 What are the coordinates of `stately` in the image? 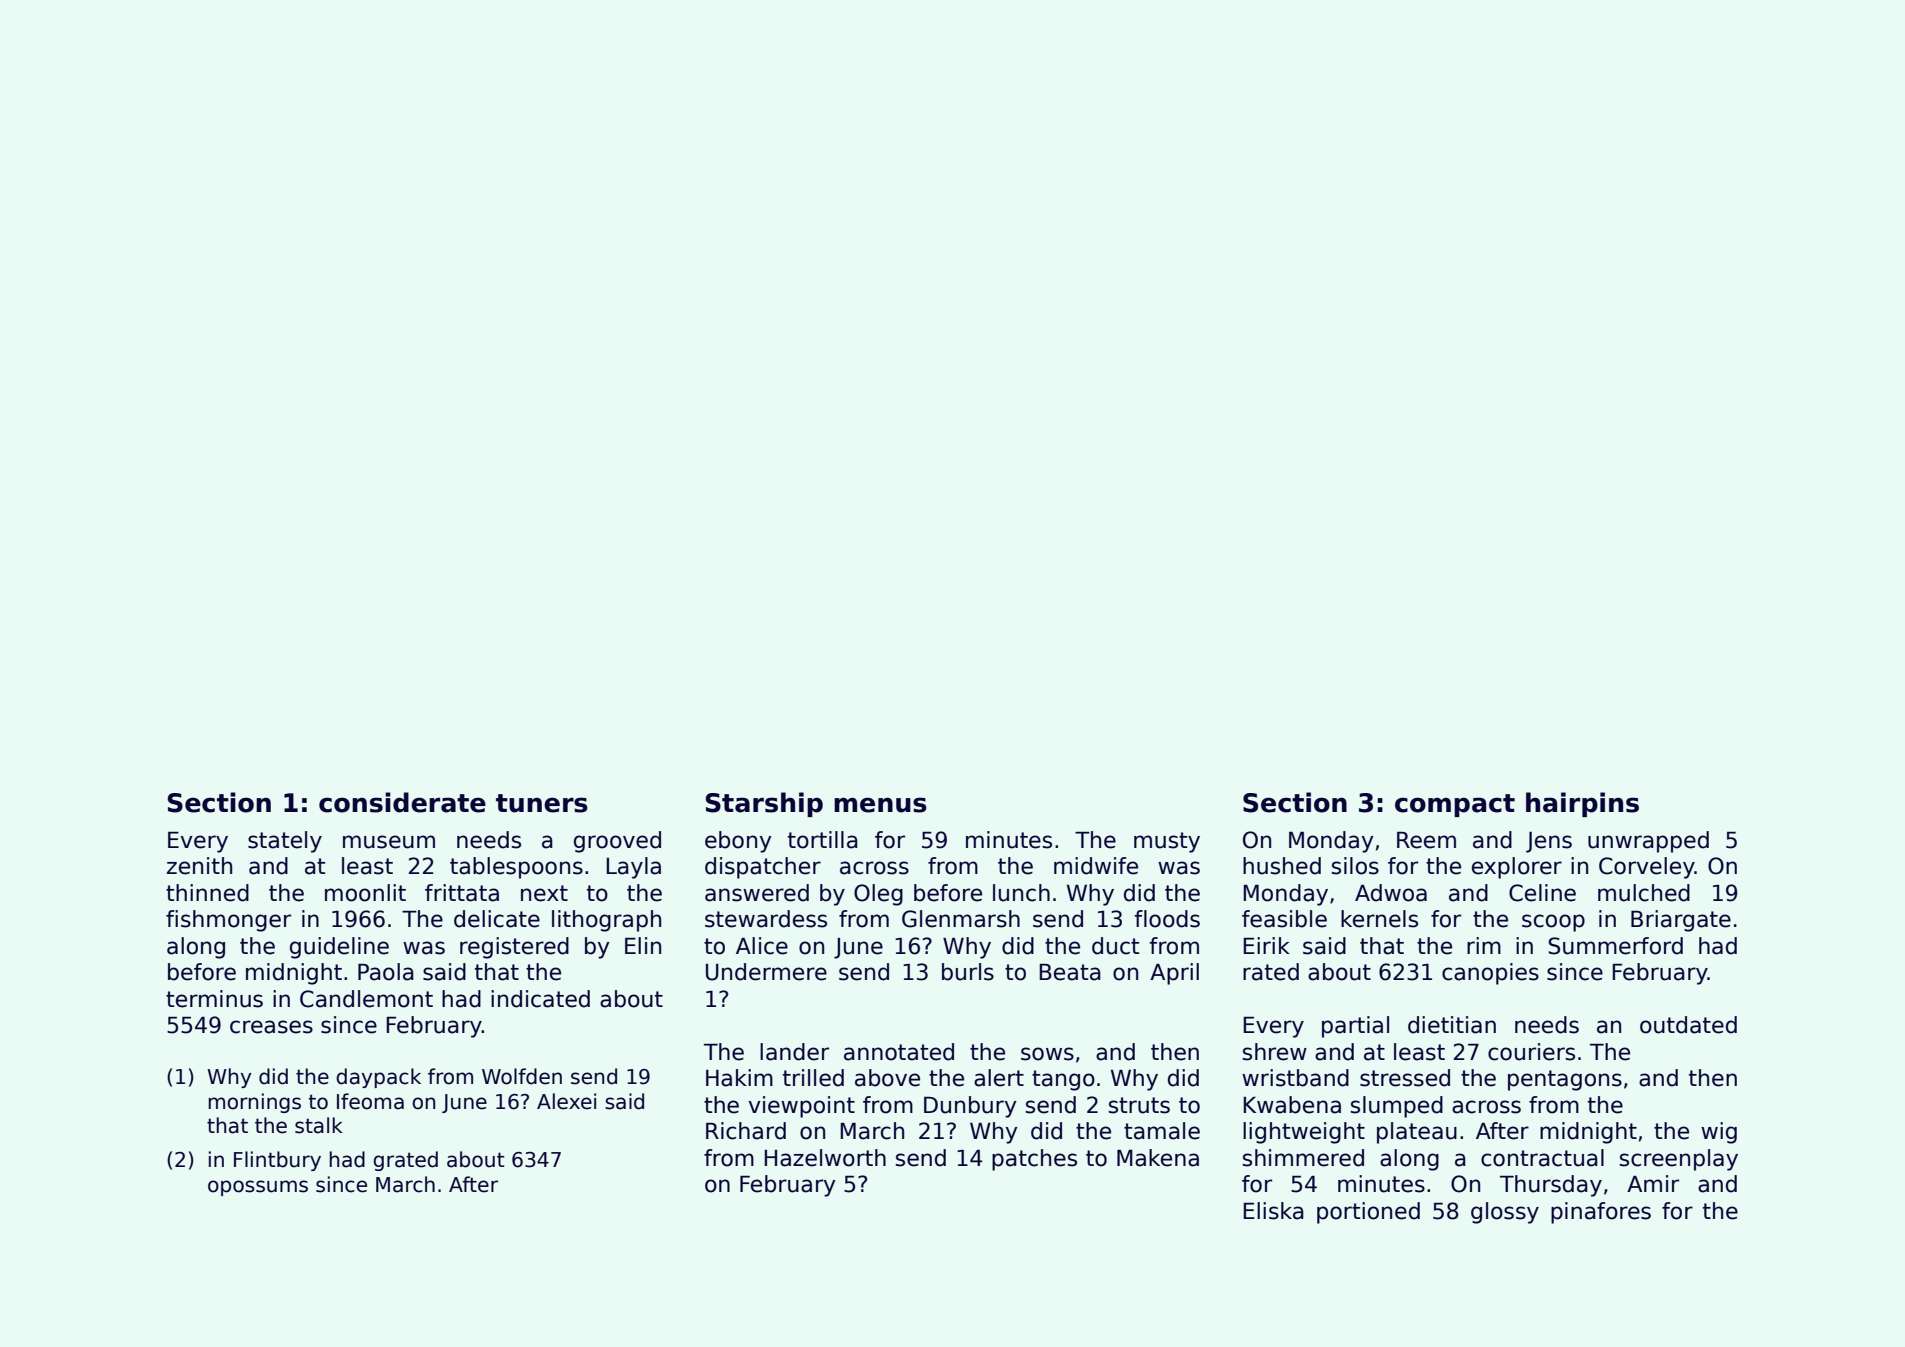 It's located at (285, 842).
